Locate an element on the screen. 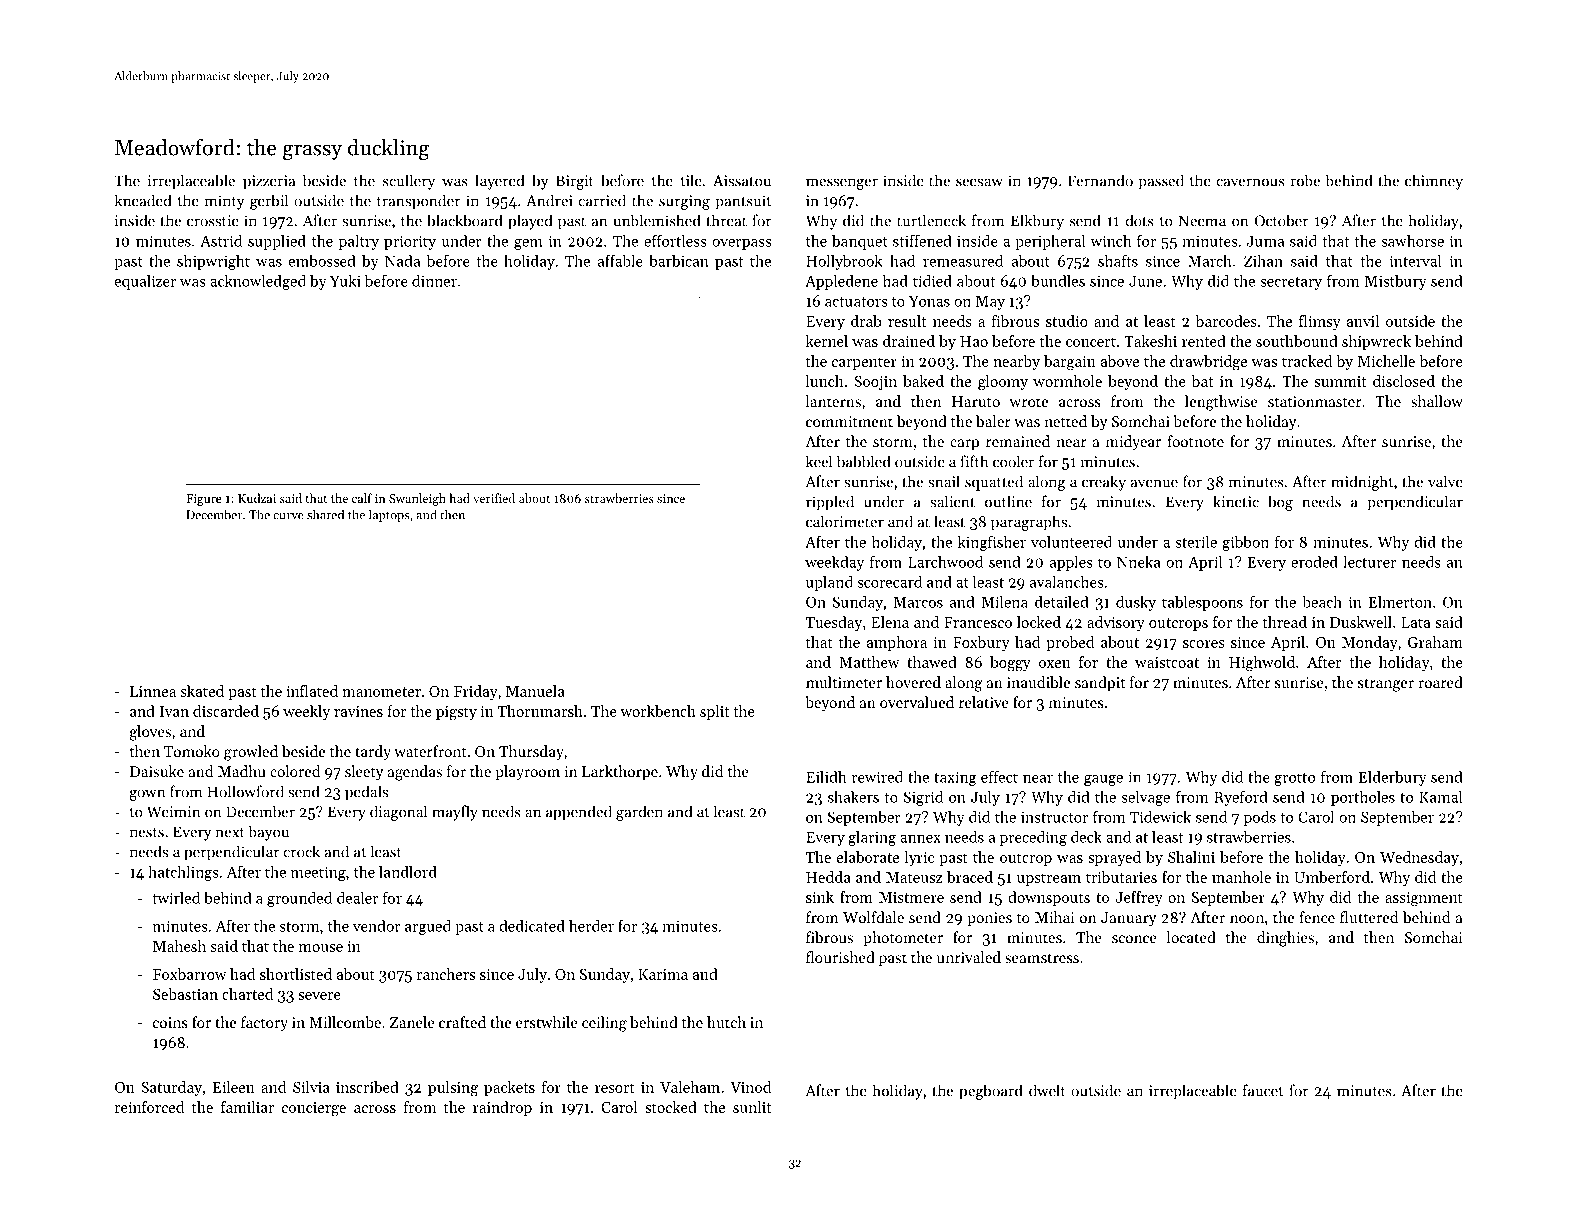 Image resolution: width=1577 pixels, height=1219 pixels. upland is located at coordinates (829, 583).
